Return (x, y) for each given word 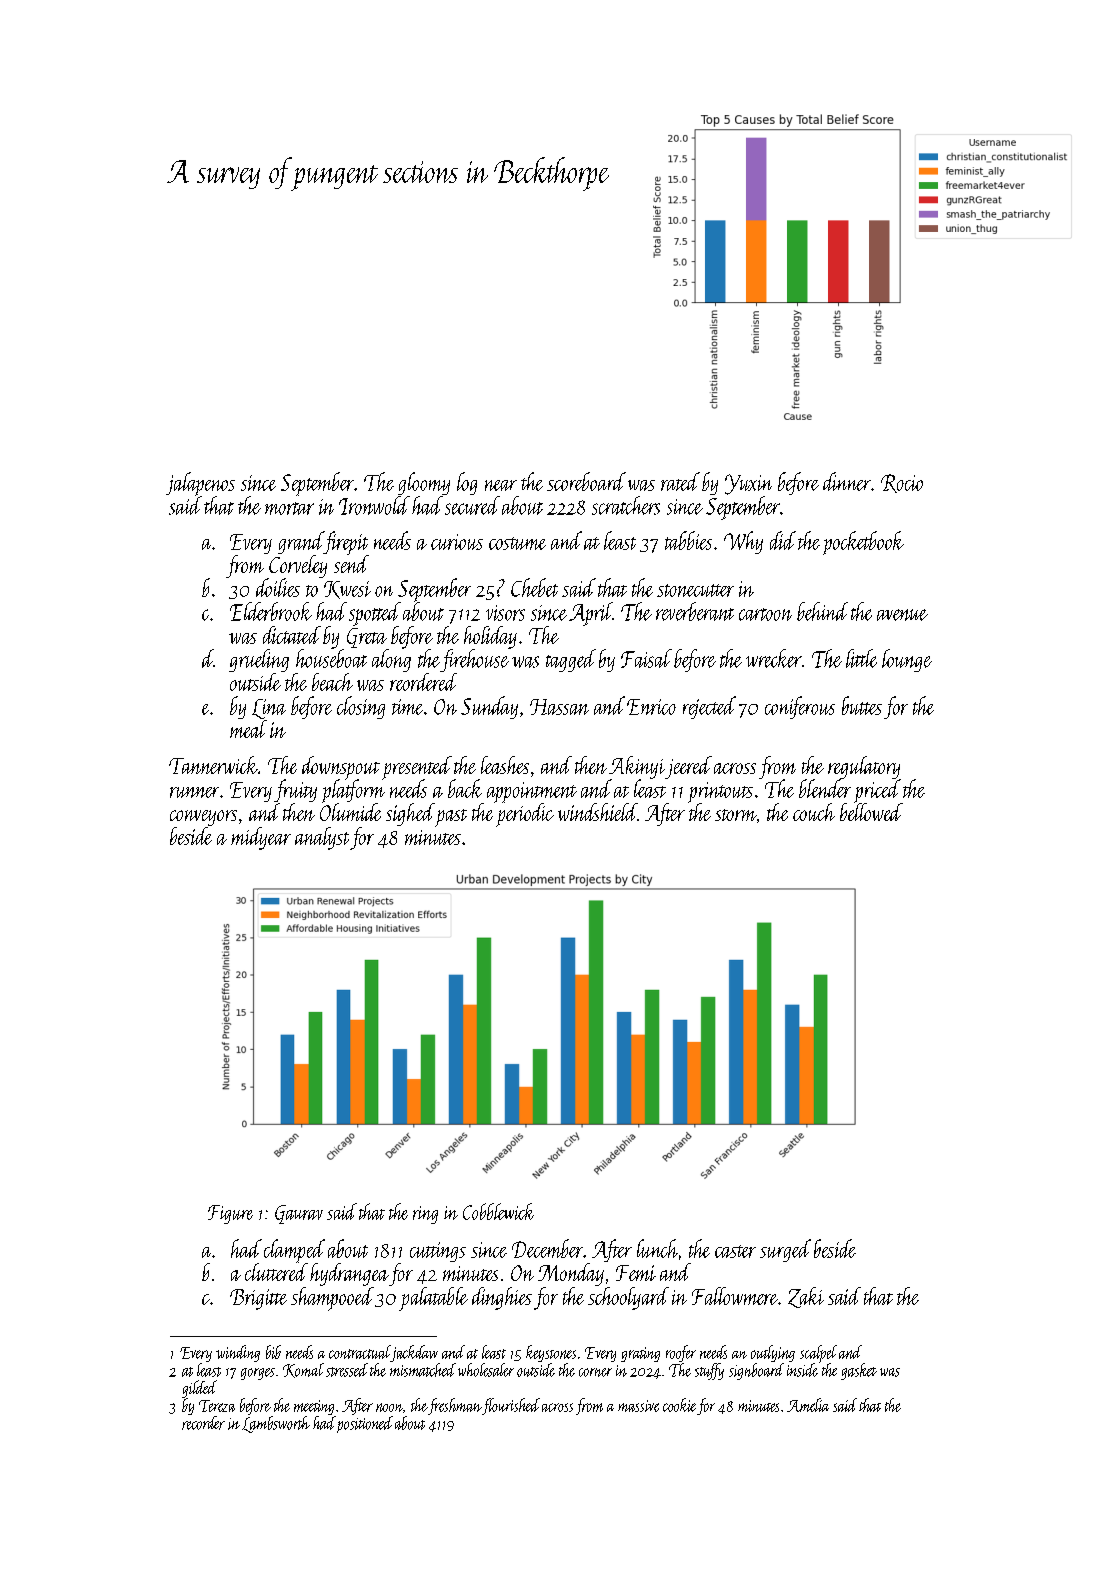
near (501, 485)
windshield (597, 812)
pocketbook (863, 543)
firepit (346, 543)
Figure (230, 1214)
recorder (203, 1423)
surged (785, 1250)
